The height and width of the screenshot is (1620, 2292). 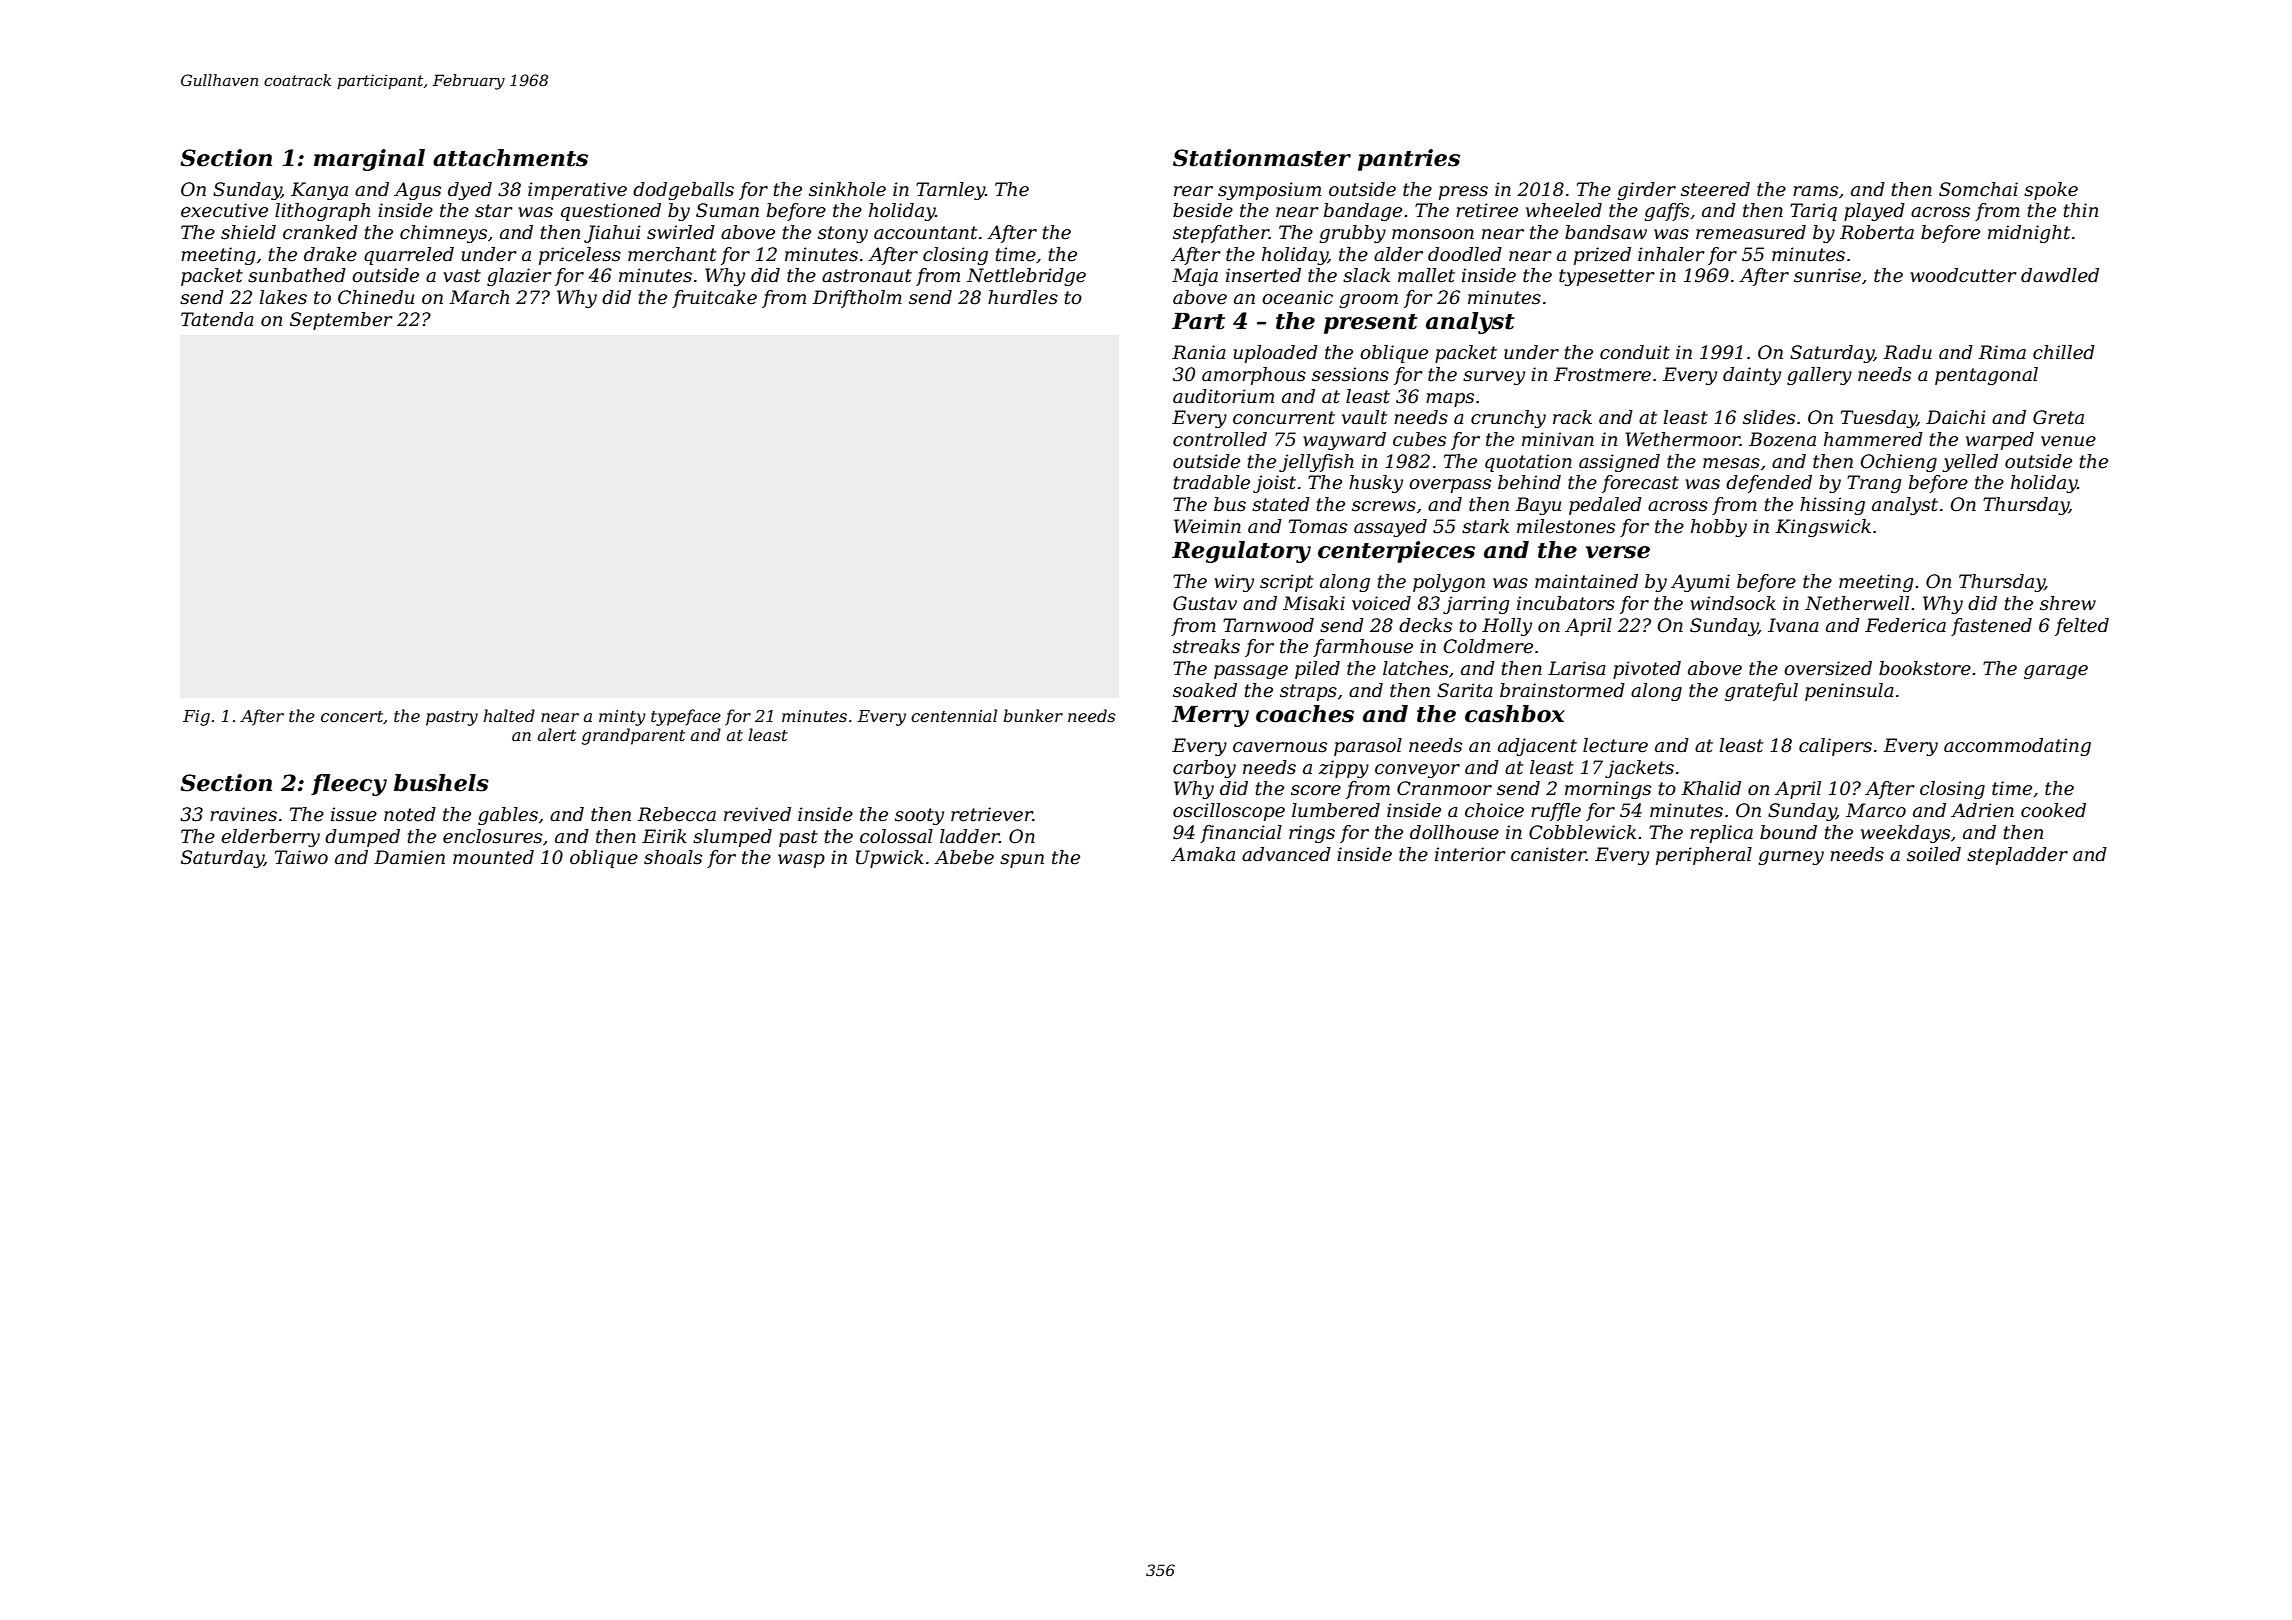 What do you see at coordinates (217, 319) in the screenshot?
I see `Tatenda` at bounding box center [217, 319].
